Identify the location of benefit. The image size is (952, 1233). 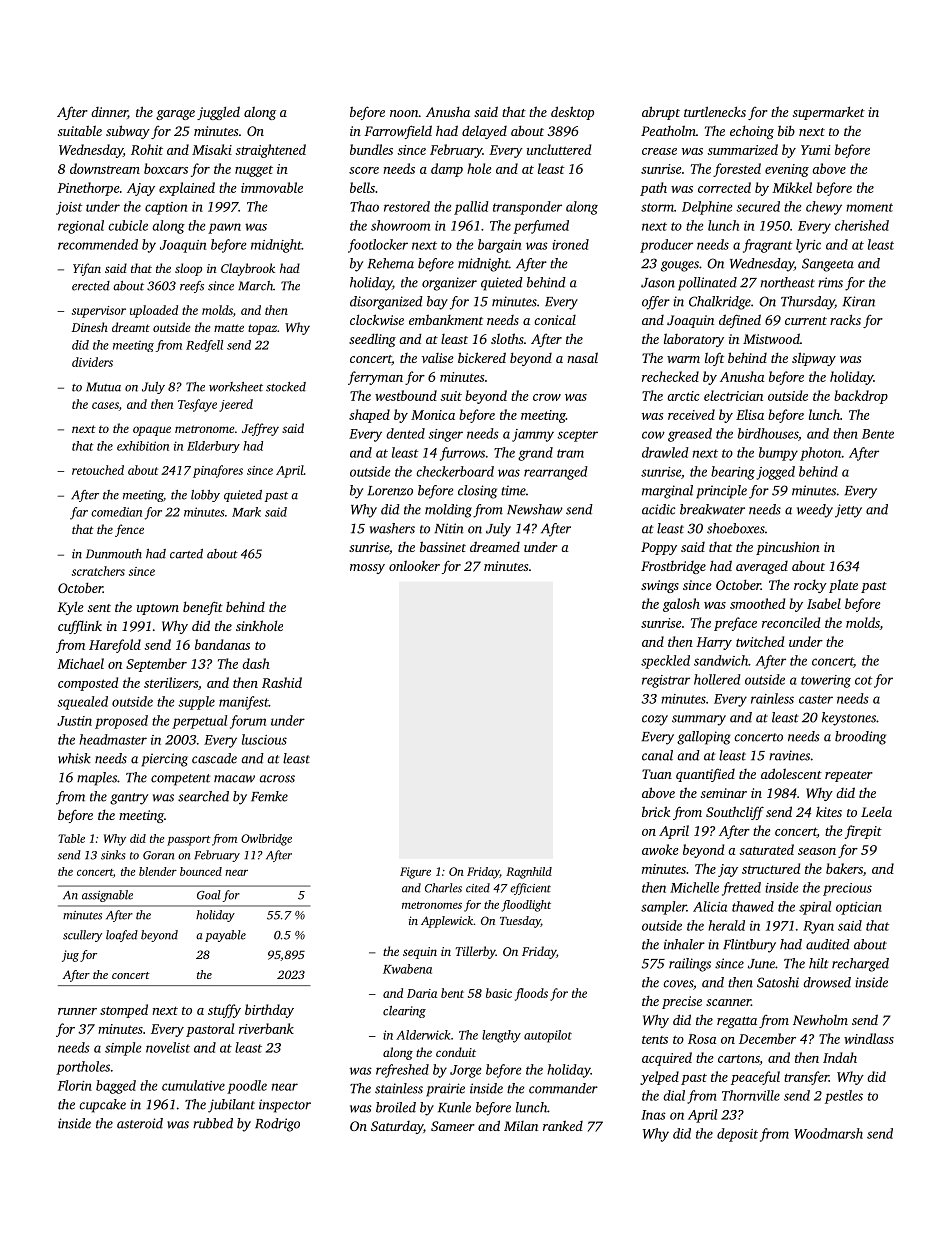
(203, 608).
